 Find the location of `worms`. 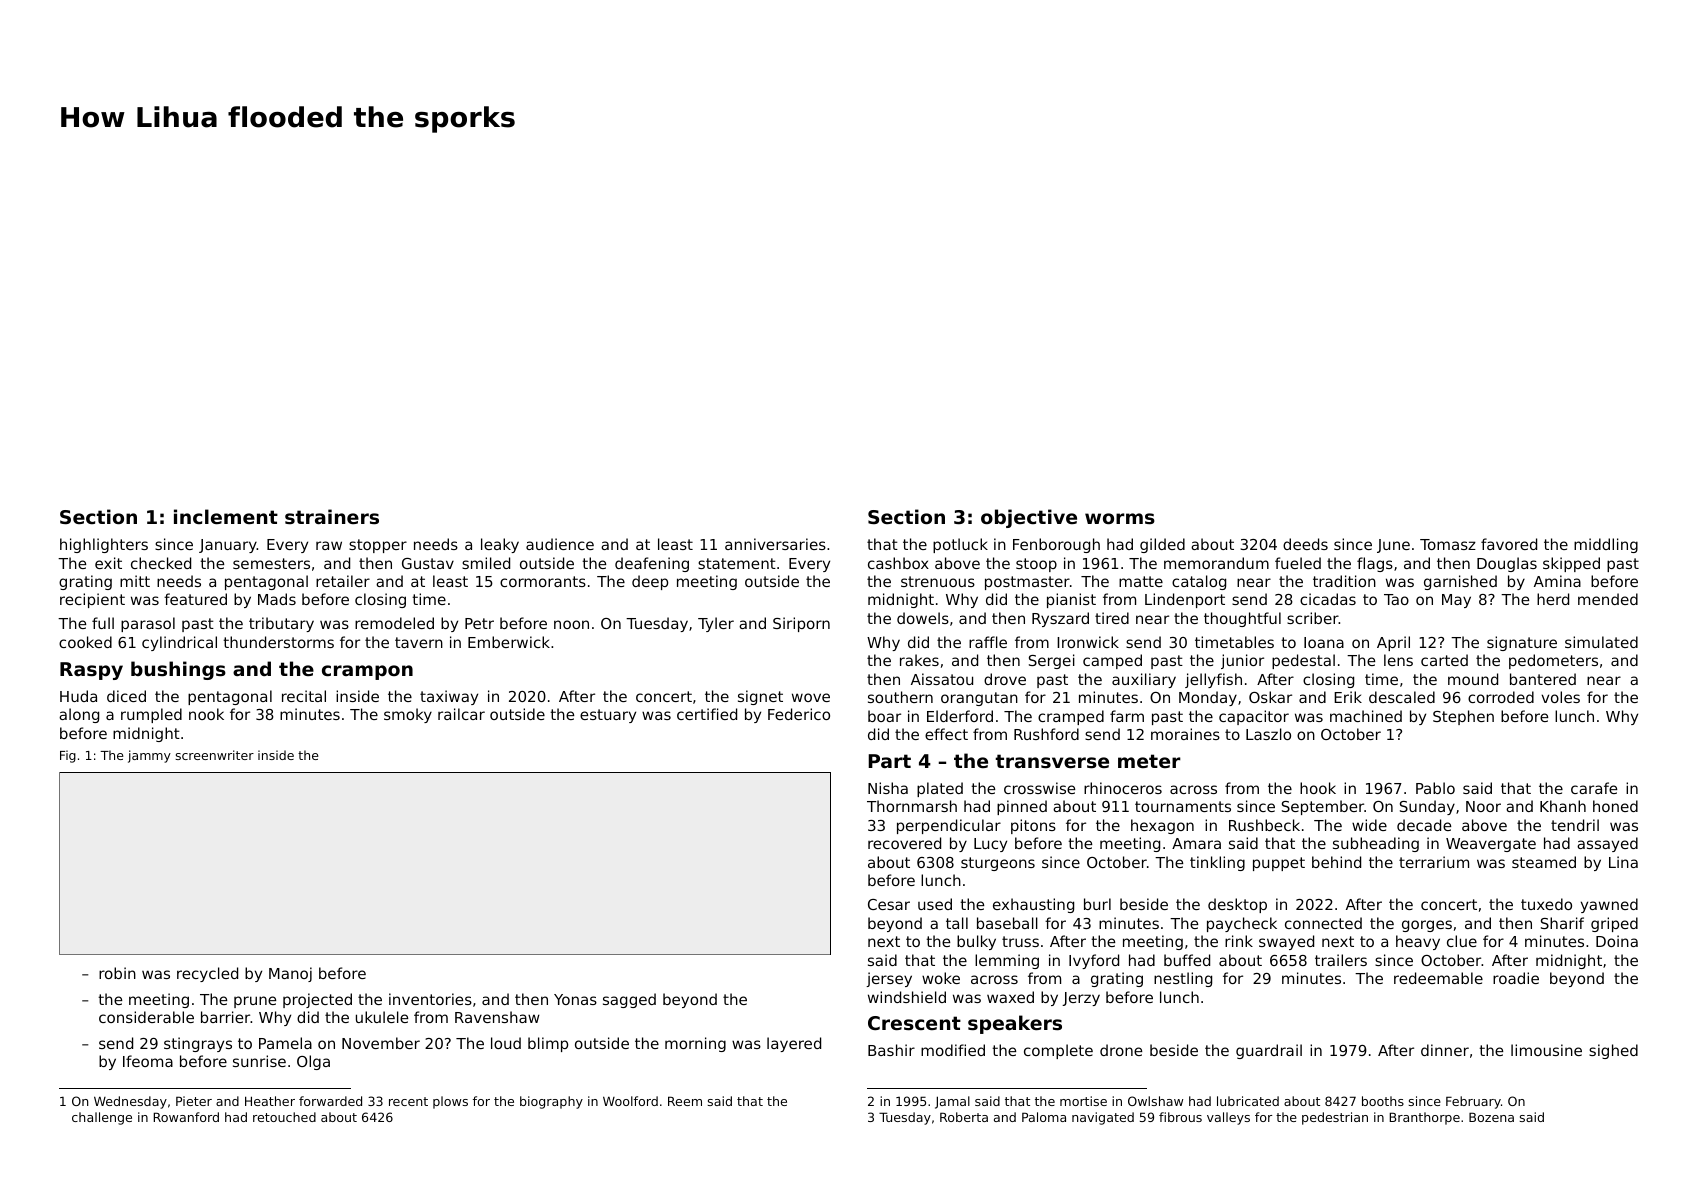

worms is located at coordinates (1120, 519).
